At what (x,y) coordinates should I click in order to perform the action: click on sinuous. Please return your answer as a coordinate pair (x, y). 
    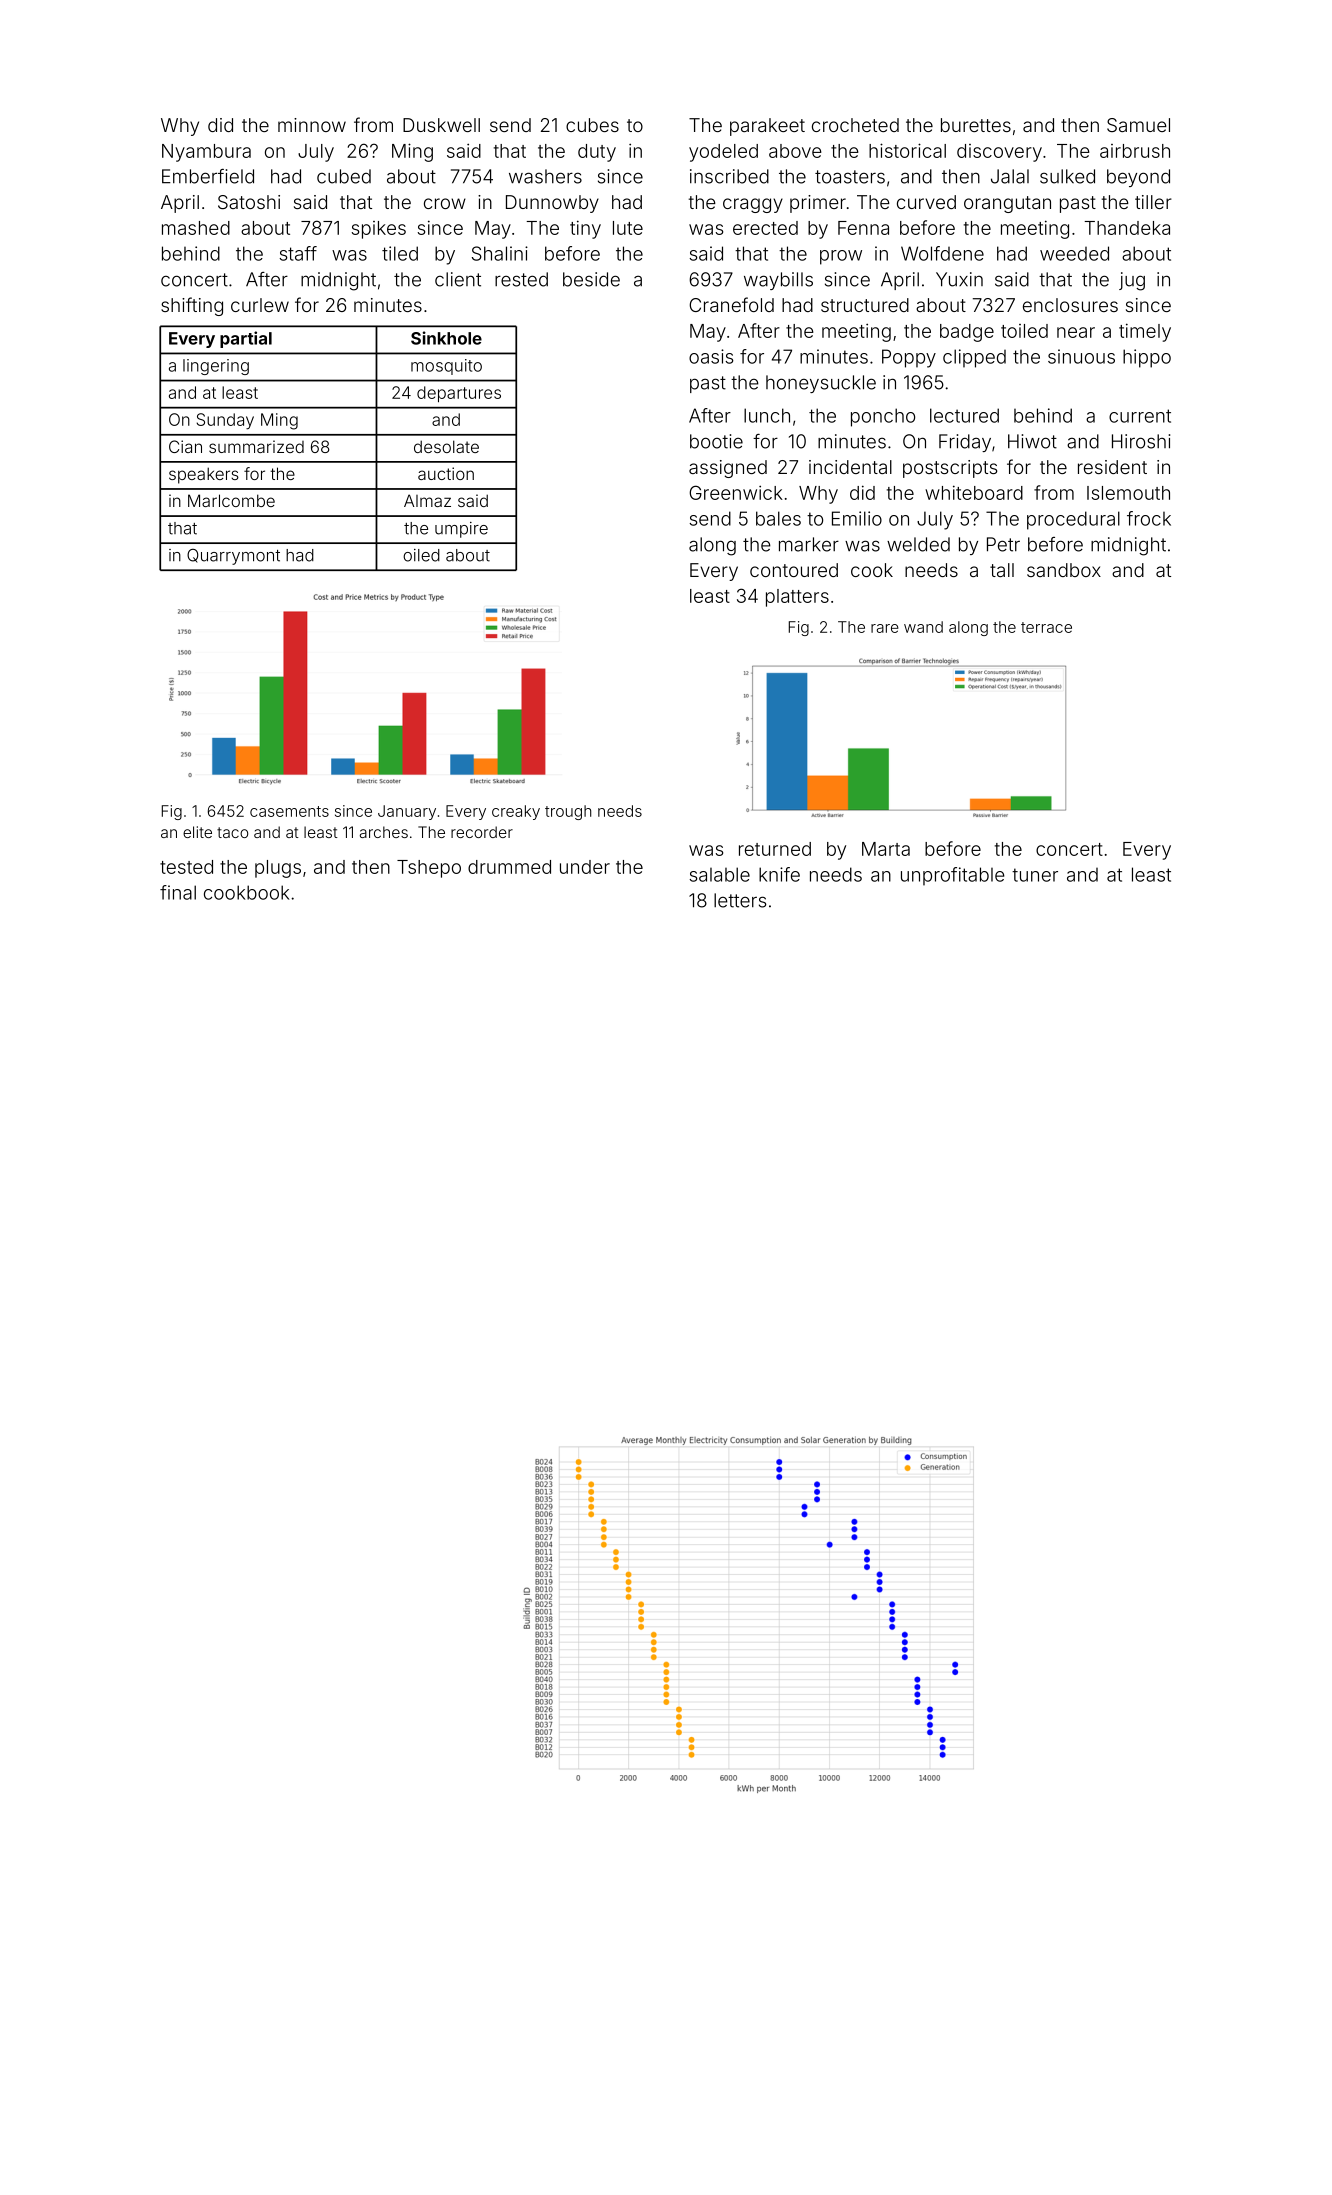
    Looking at the image, I should click on (1081, 356).
